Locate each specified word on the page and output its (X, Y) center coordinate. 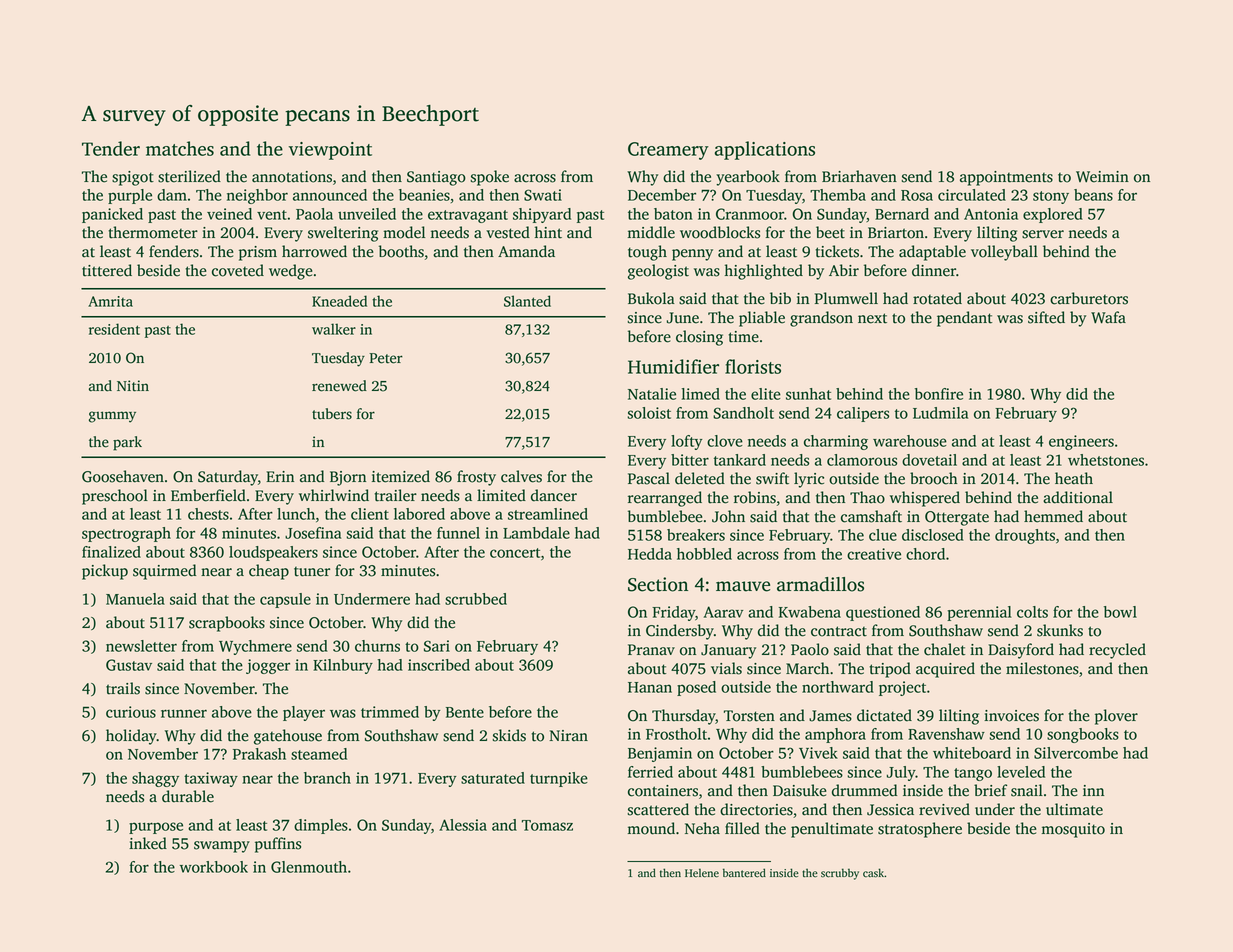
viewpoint (330, 151)
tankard (740, 460)
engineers (1081, 442)
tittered (107, 270)
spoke (489, 178)
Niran (568, 735)
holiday (131, 737)
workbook (214, 867)
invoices (1011, 716)
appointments (1006, 178)
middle (651, 232)
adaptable (932, 253)
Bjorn (348, 478)
